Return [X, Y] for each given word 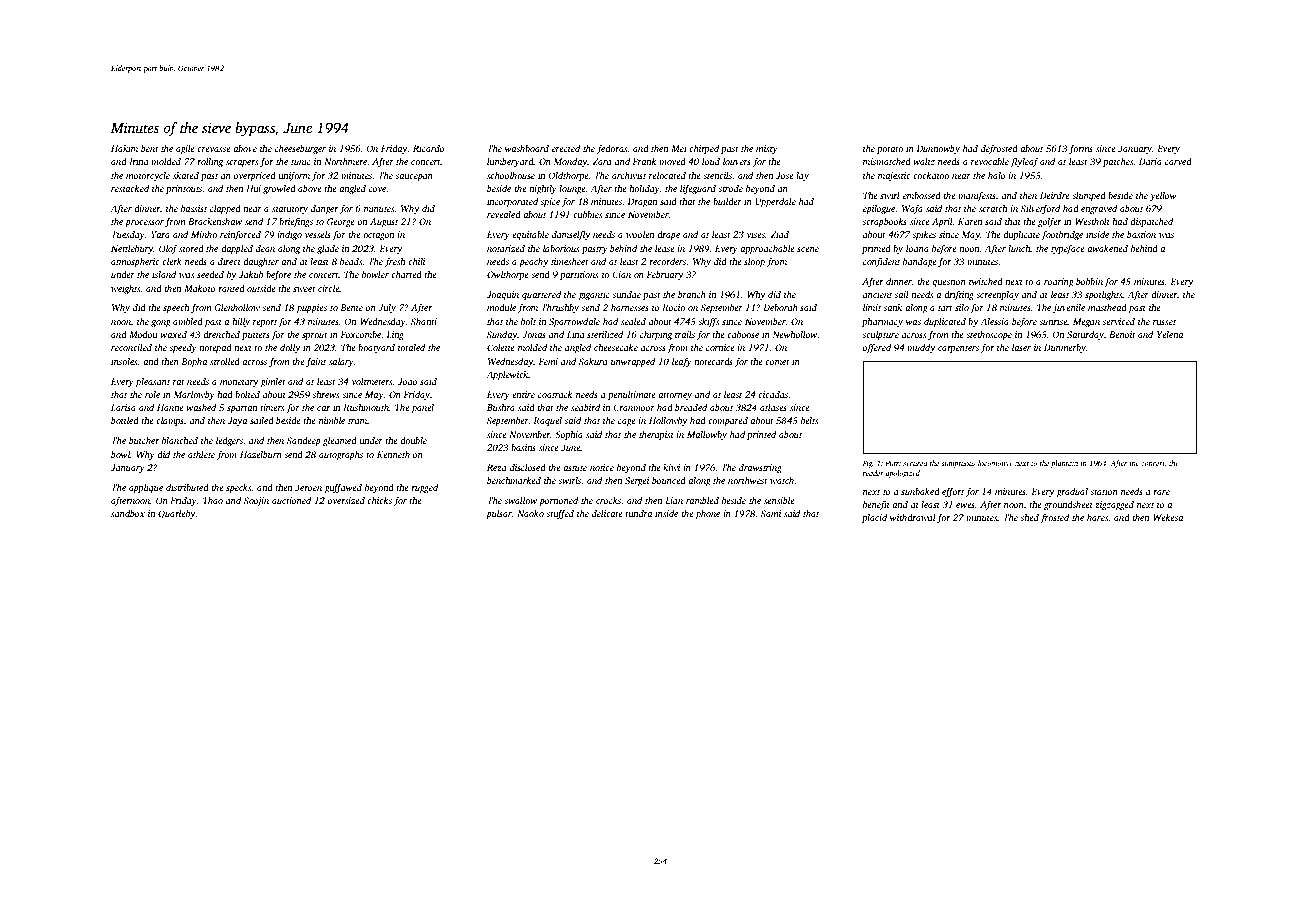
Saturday [1085, 335]
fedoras [612, 149]
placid [874, 518]
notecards [713, 361]
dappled [237, 249]
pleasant [153, 382]
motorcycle [148, 176]
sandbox [128, 513]
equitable [530, 235]
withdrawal [913, 517]
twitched [986, 281]
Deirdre [1055, 195]
